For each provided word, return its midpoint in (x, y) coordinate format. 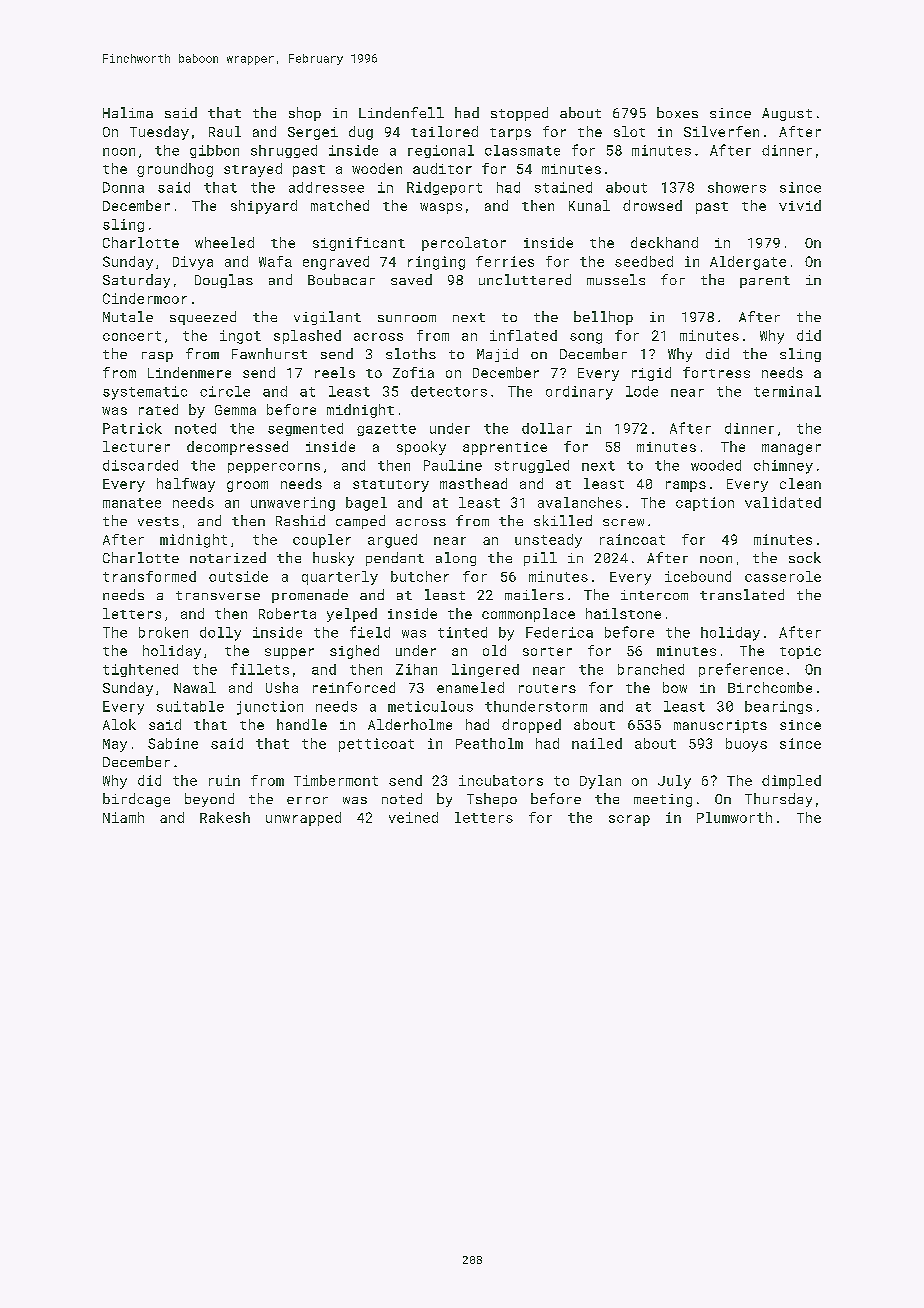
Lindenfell (401, 112)
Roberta (287, 613)
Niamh (123, 817)
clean (800, 483)
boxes (677, 112)
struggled (532, 466)
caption (705, 504)
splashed (307, 337)
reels (335, 372)
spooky (421, 448)
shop (305, 114)
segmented (305, 429)
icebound (698, 576)
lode (642, 391)
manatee (132, 503)
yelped (352, 615)
